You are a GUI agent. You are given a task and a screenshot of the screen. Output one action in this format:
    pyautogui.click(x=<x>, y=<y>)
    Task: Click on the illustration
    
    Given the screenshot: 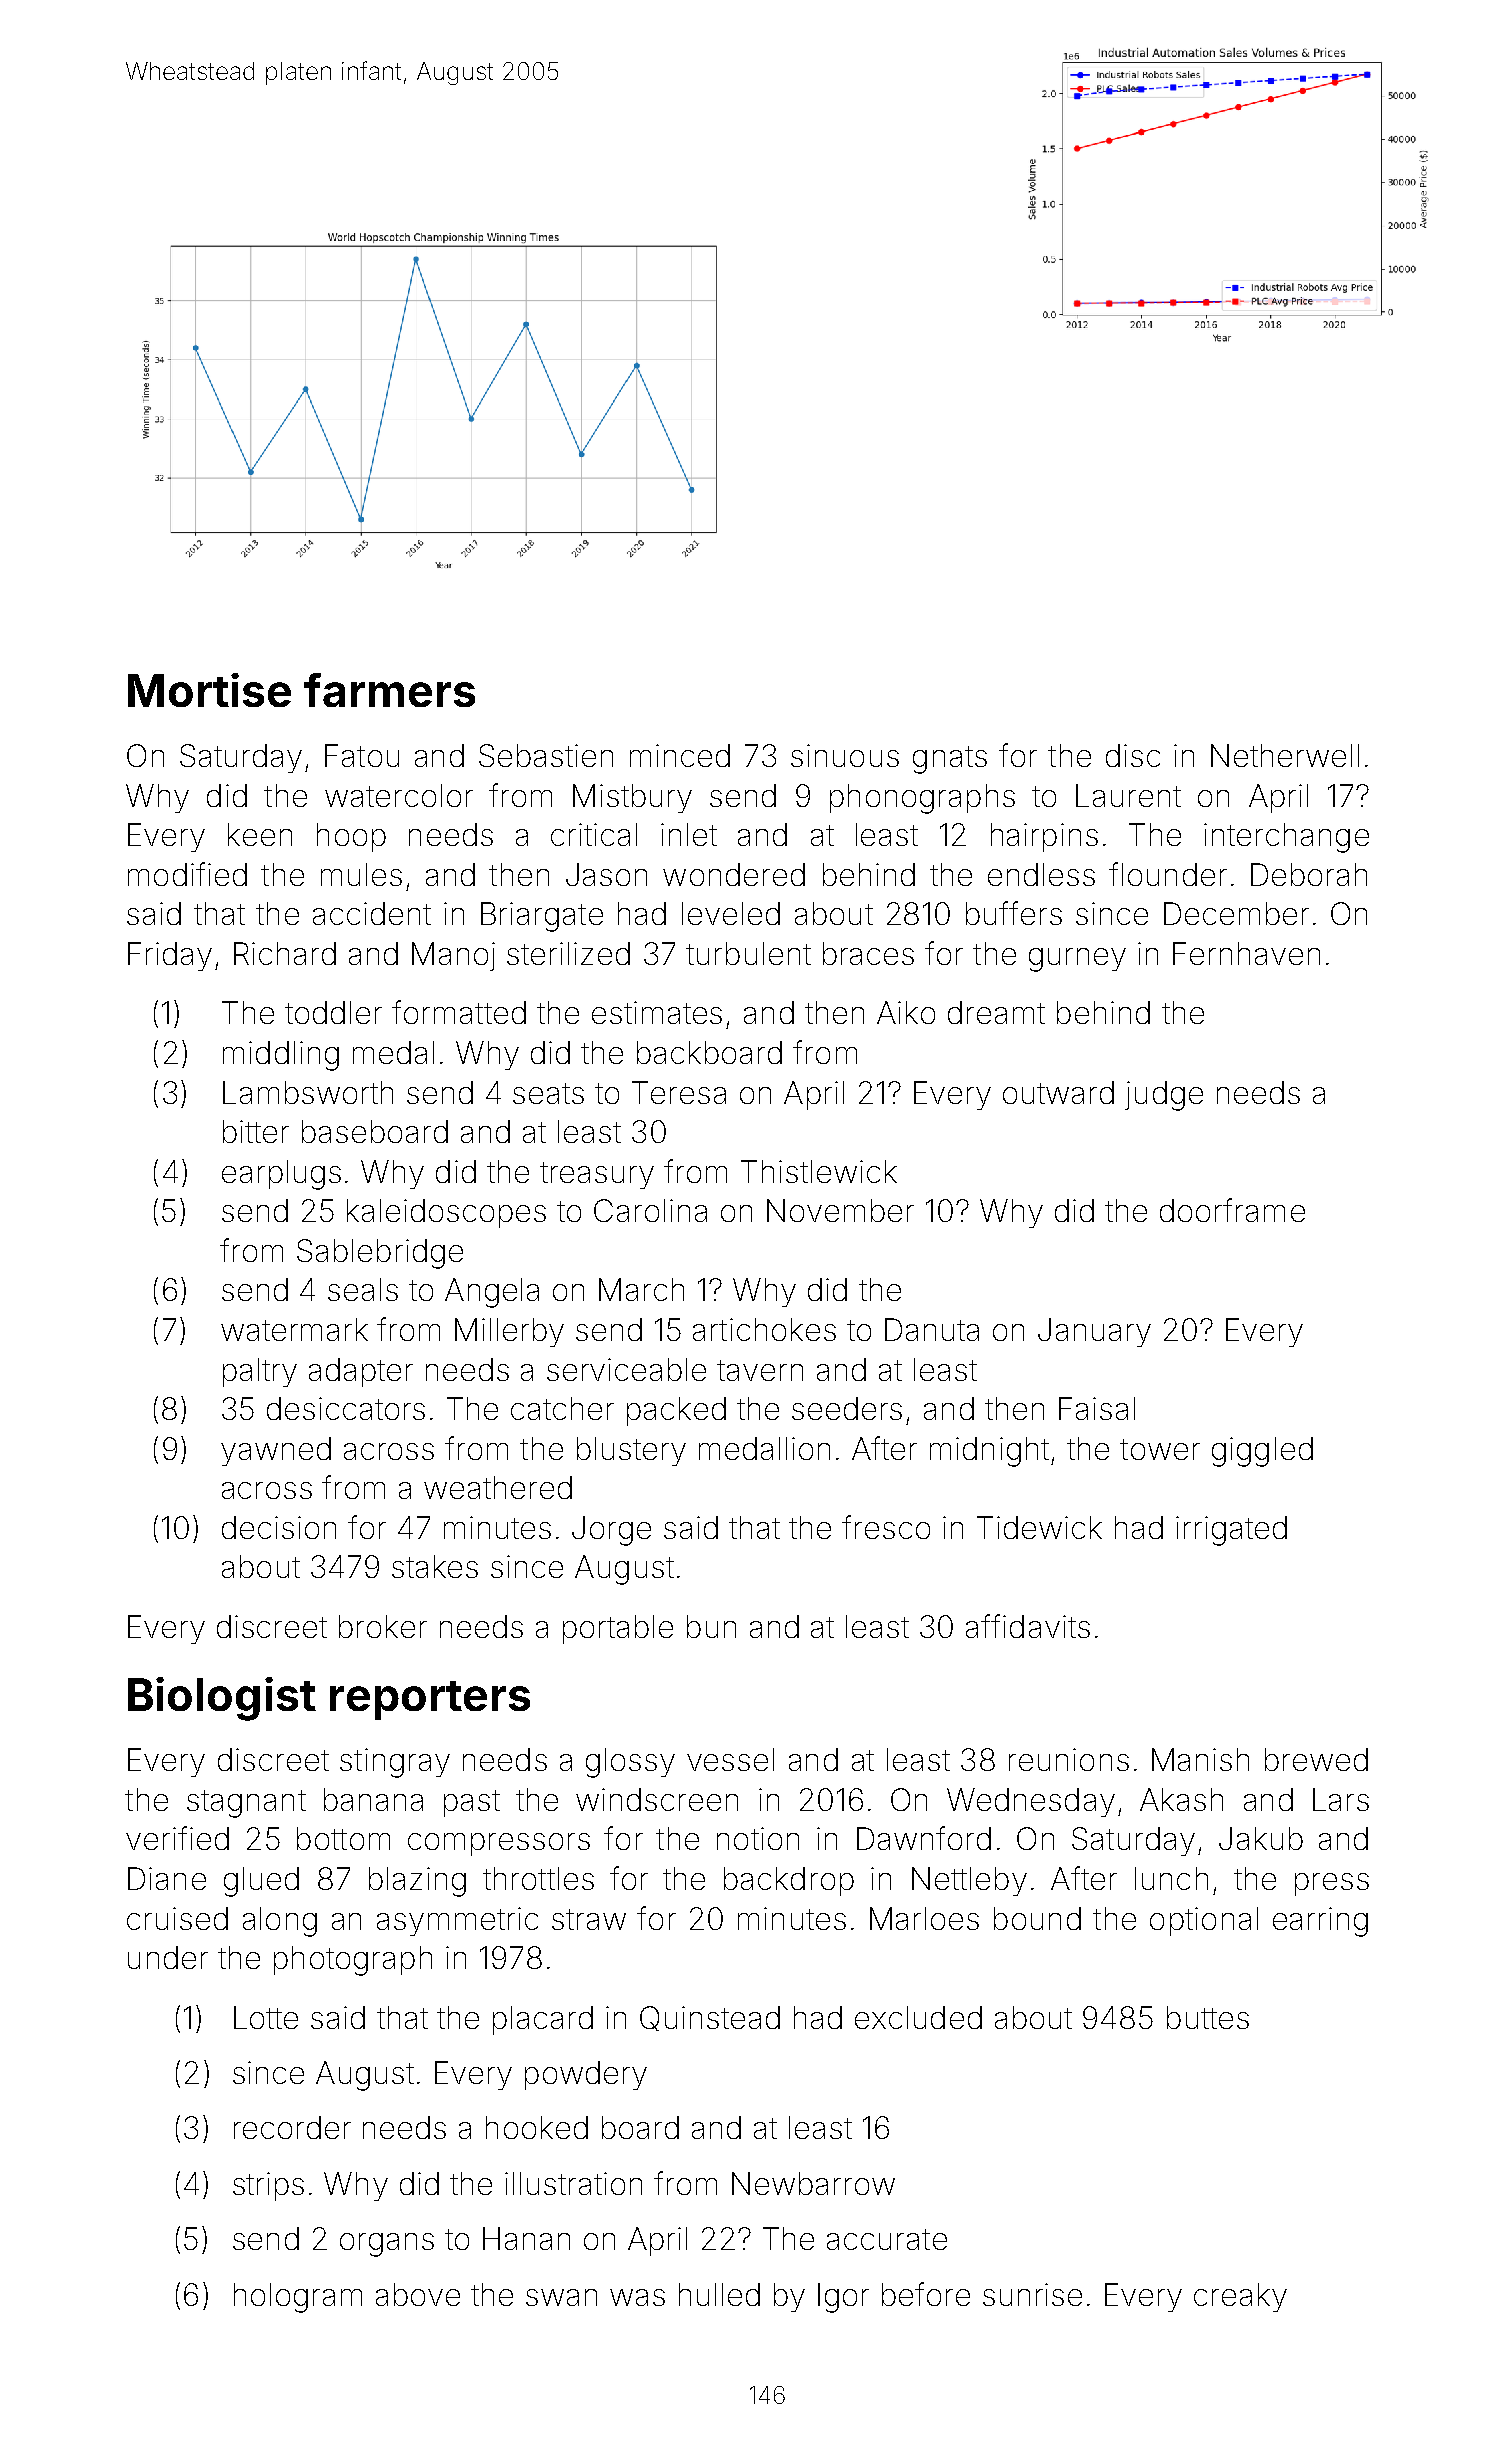 What is the action you would take?
    pyautogui.click(x=573, y=2183)
